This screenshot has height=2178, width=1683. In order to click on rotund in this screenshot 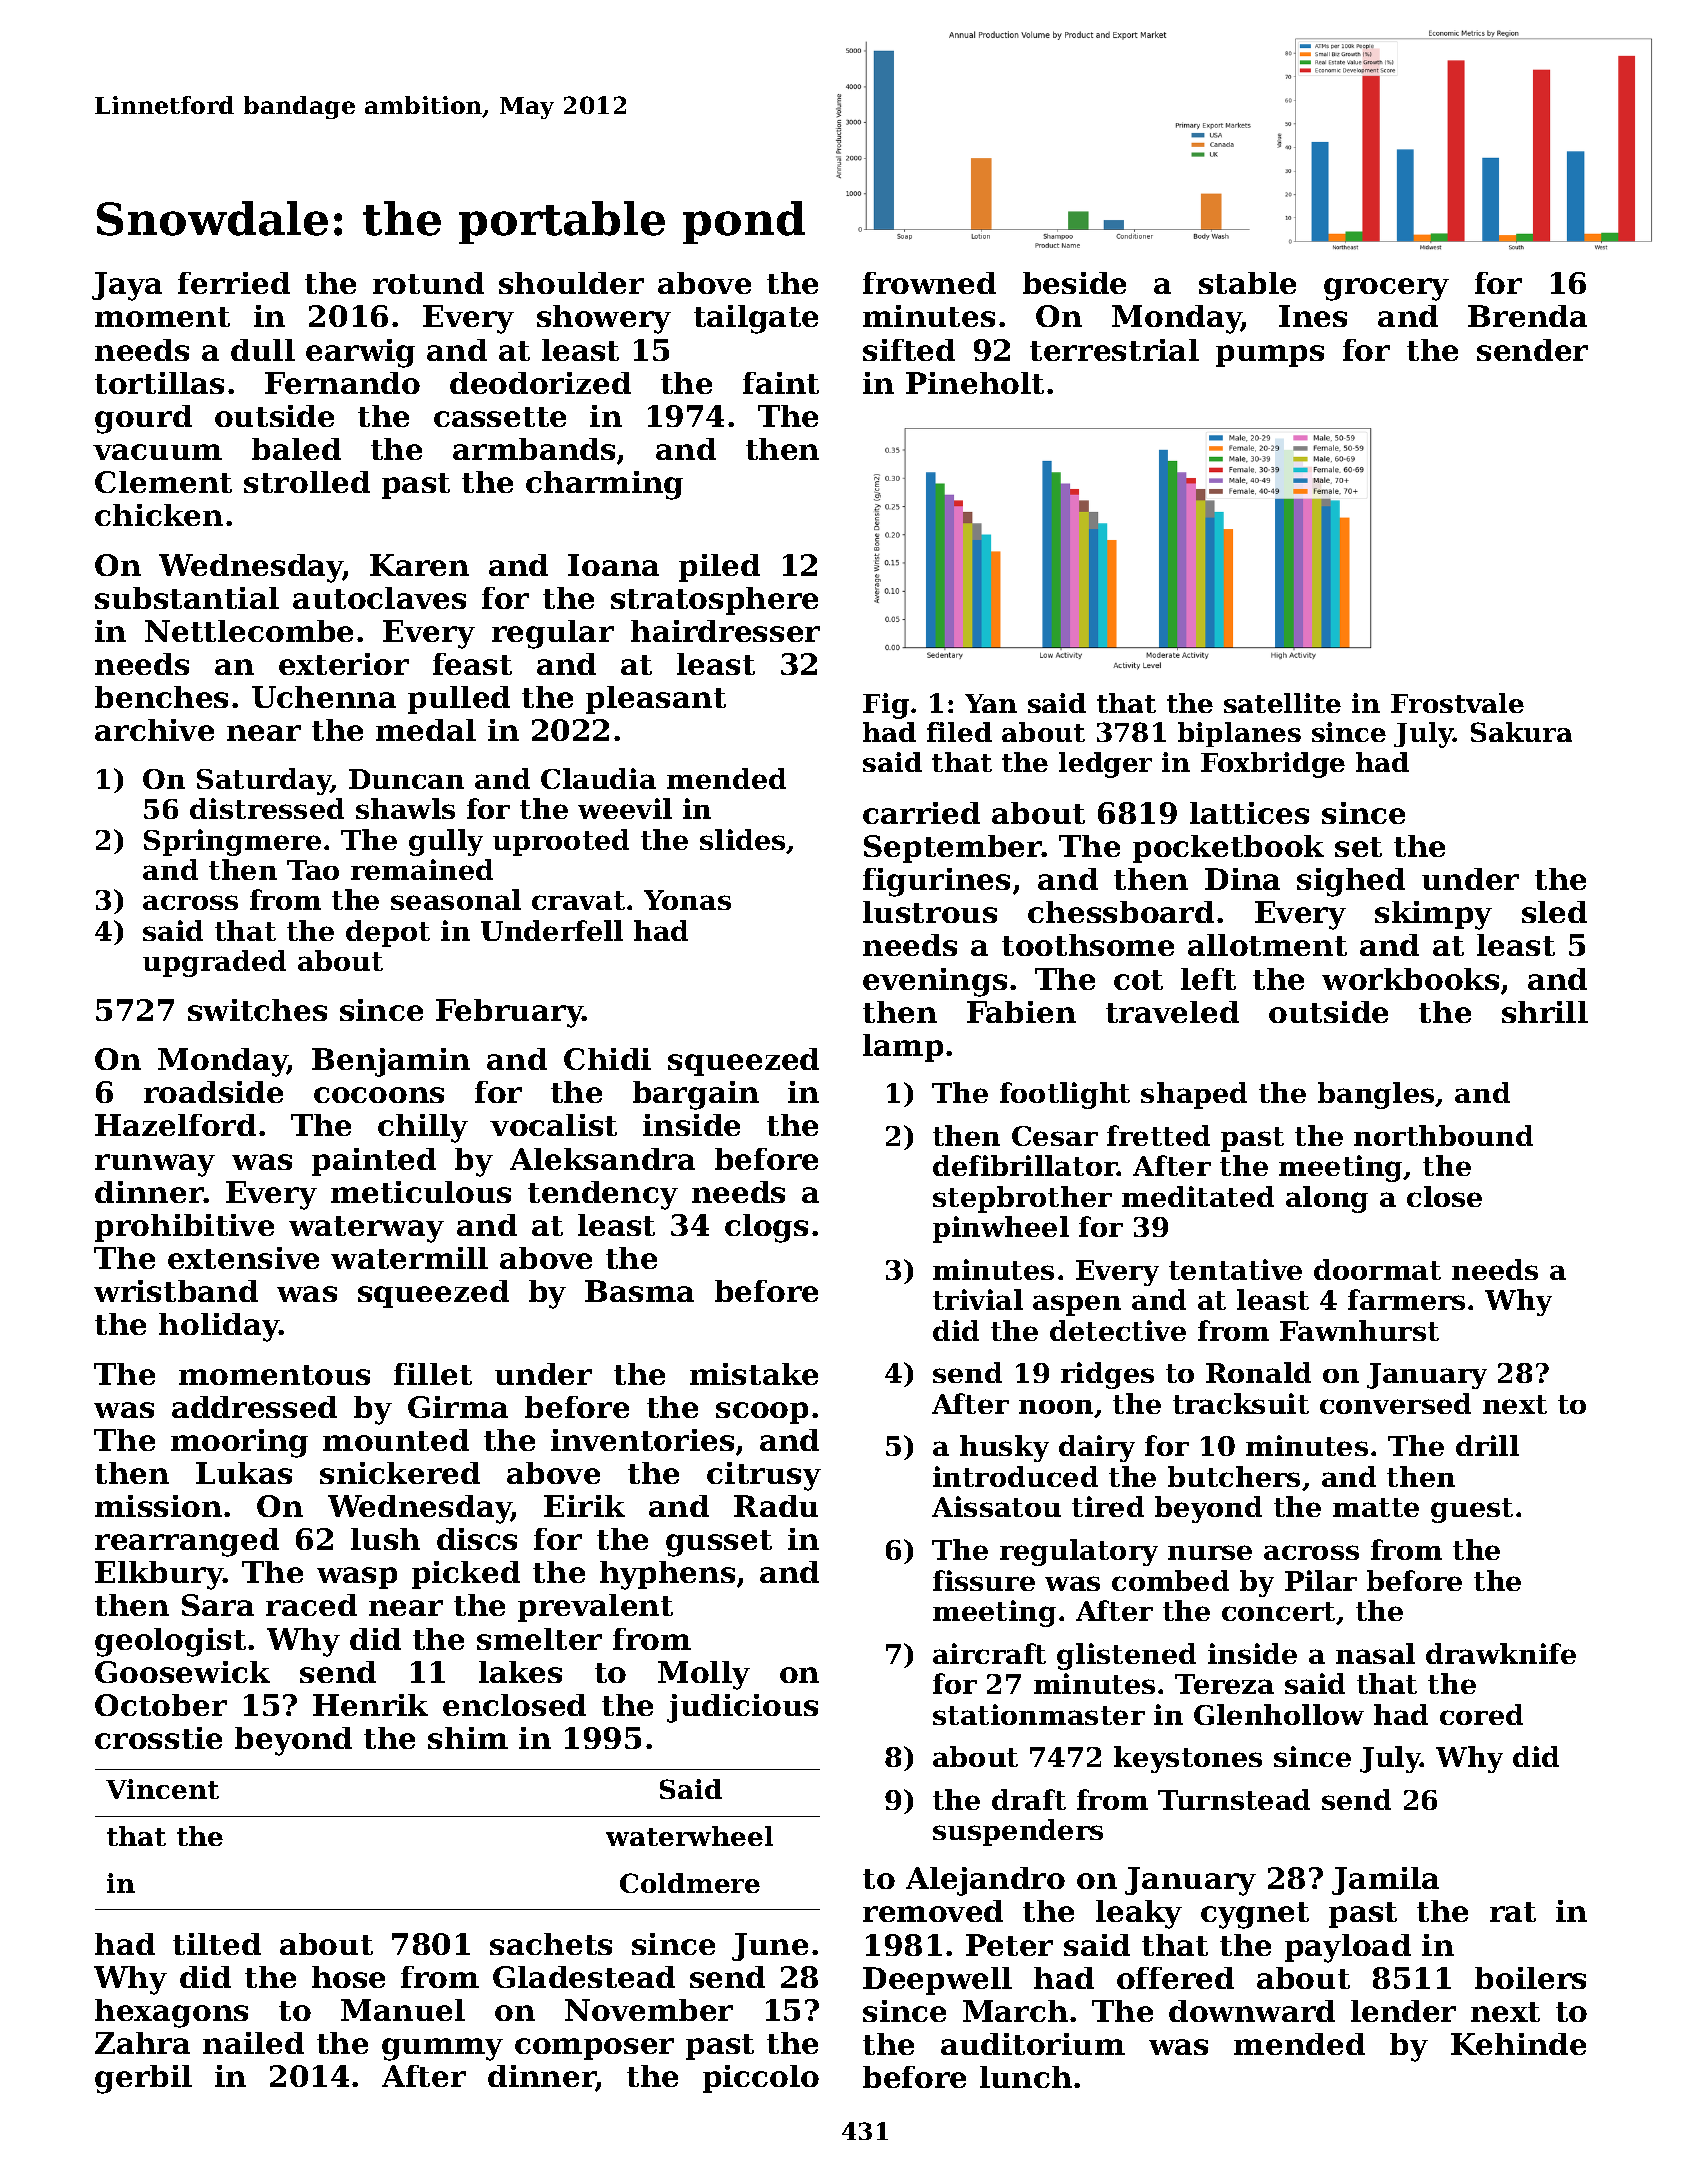, I will do `click(428, 283)`.
